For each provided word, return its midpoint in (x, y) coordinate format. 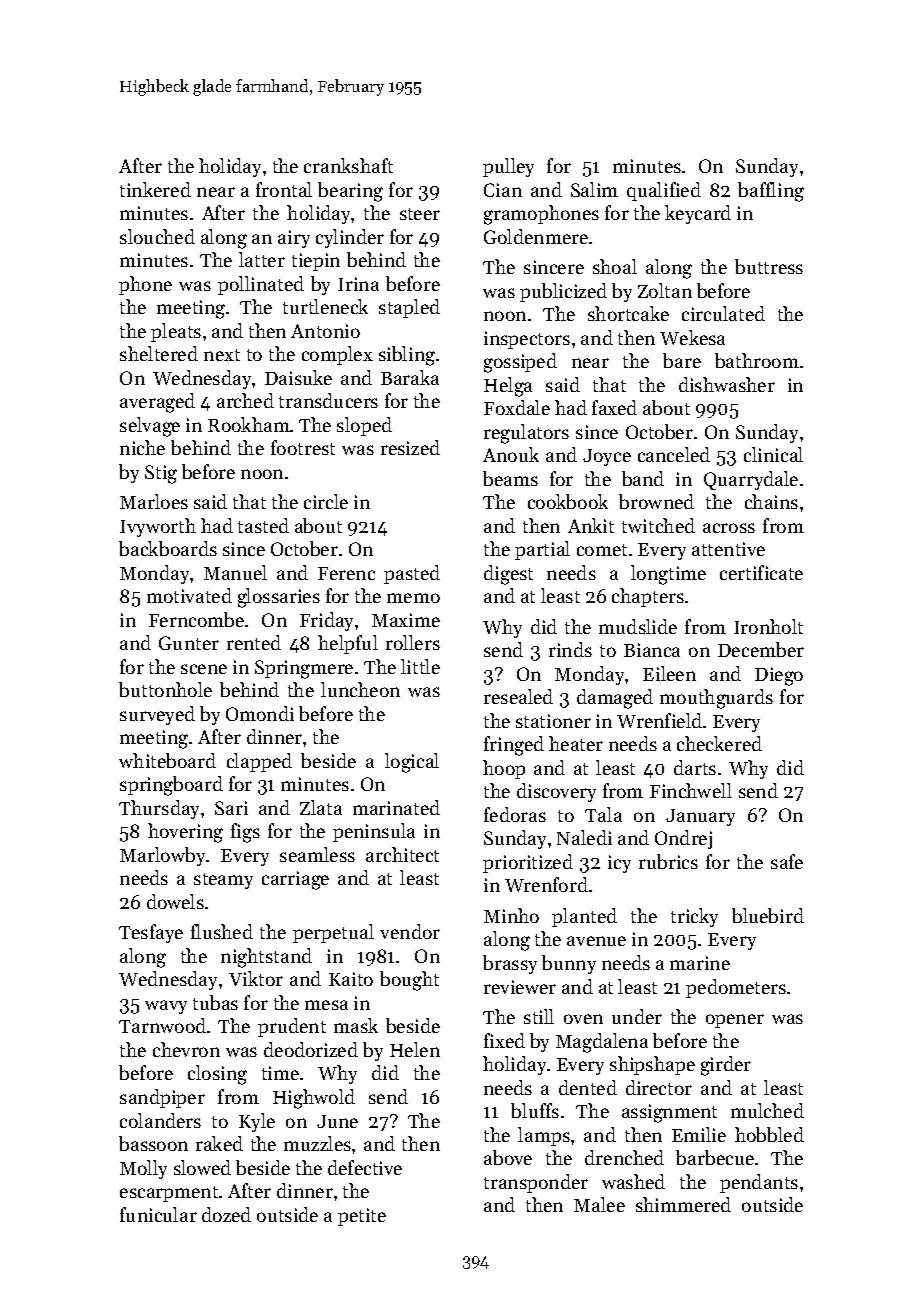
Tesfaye (151, 933)
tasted (263, 525)
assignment (669, 1113)
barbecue (715, 1157)
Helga (508, 387)
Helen (415, 1049)
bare (682, 360)
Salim (594, 189)
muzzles (317, 1143)
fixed (504, 1040)
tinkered (155, 189)
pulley (508, 167)
